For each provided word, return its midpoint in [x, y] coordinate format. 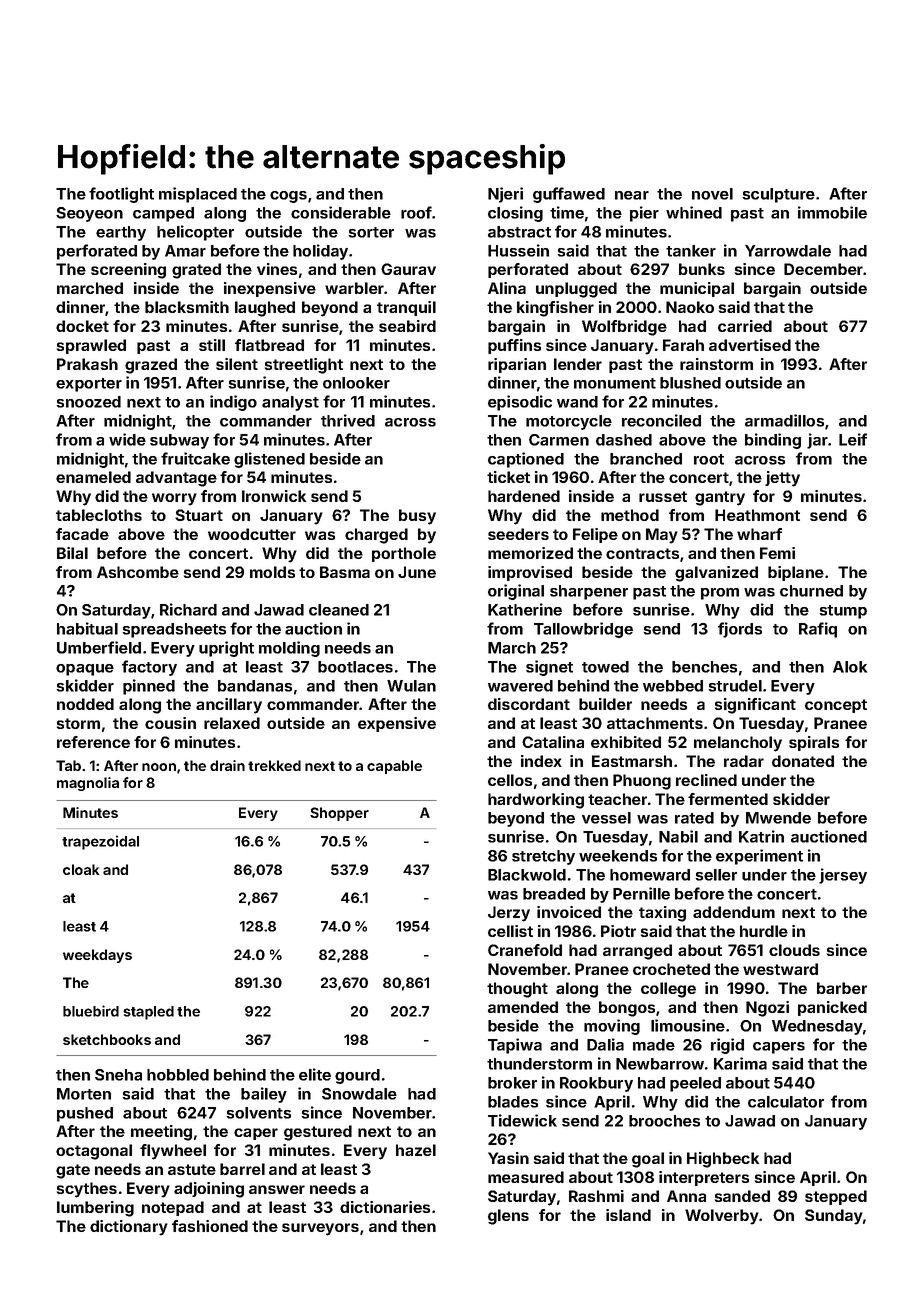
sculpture [778, 195]
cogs [288, 197]
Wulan [411, 686]
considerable [341, 212]
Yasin [508, 1158]
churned [811, 591]
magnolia [88, 784]
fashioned [210, 1226]
